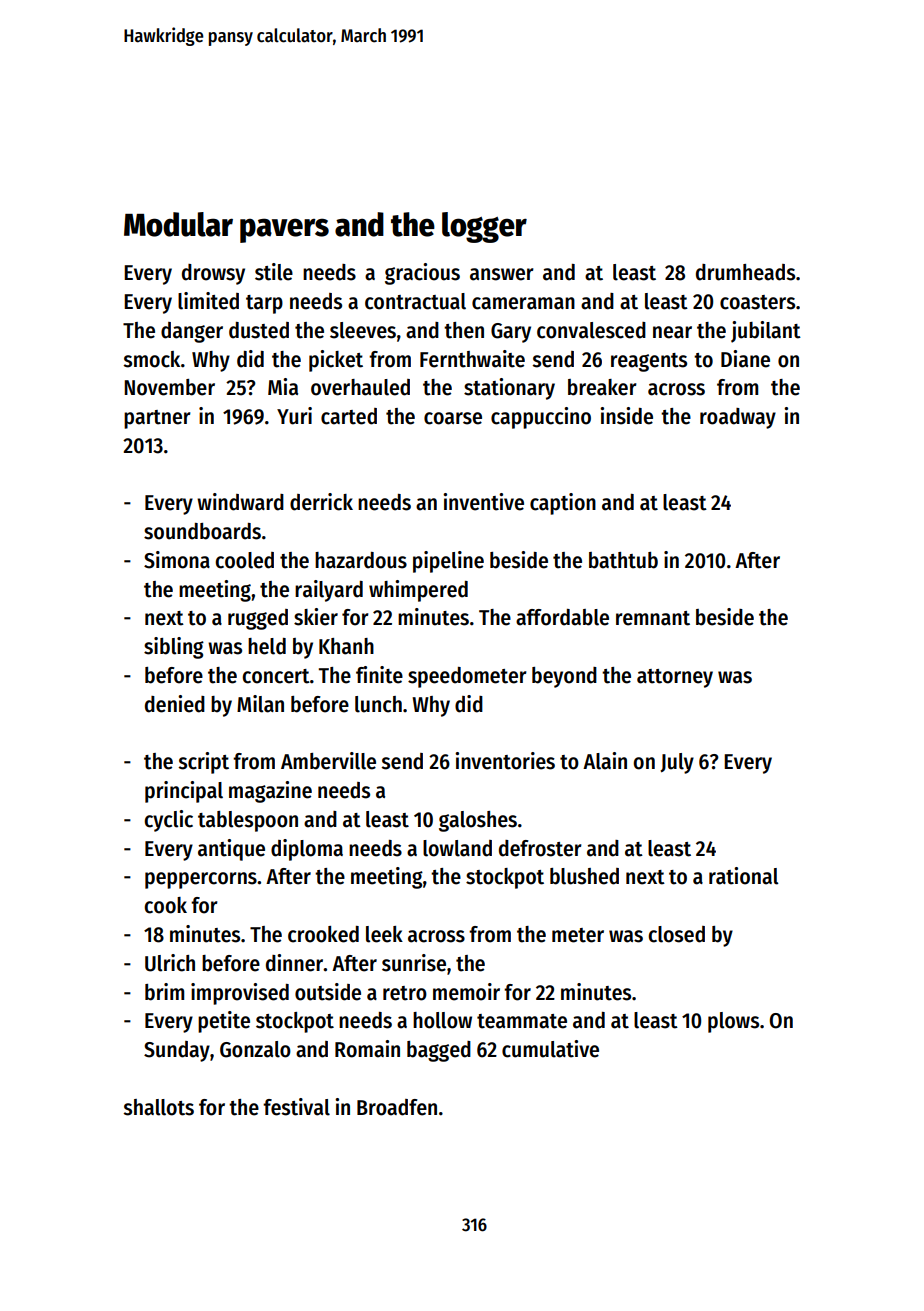 Image resolution: width=924 pixels, height=1311 pixels. Describe the element at coordinates (240, 994) in the screenshot. I see `improvised` at that location.
